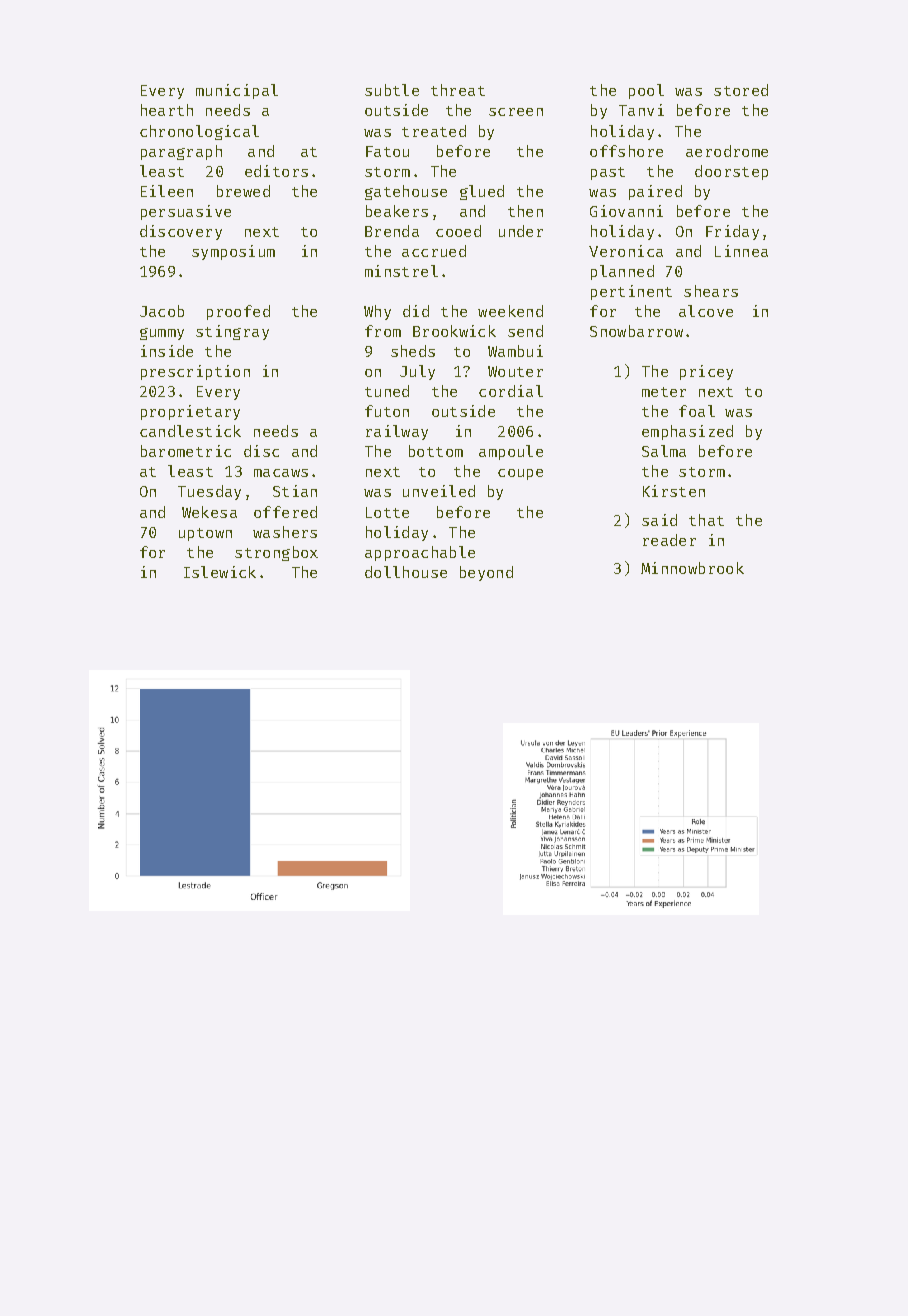  What do you see at coordinates (641, 110) in the screenshot?
I see `Tanvi` at bounding box center [641, 110].
